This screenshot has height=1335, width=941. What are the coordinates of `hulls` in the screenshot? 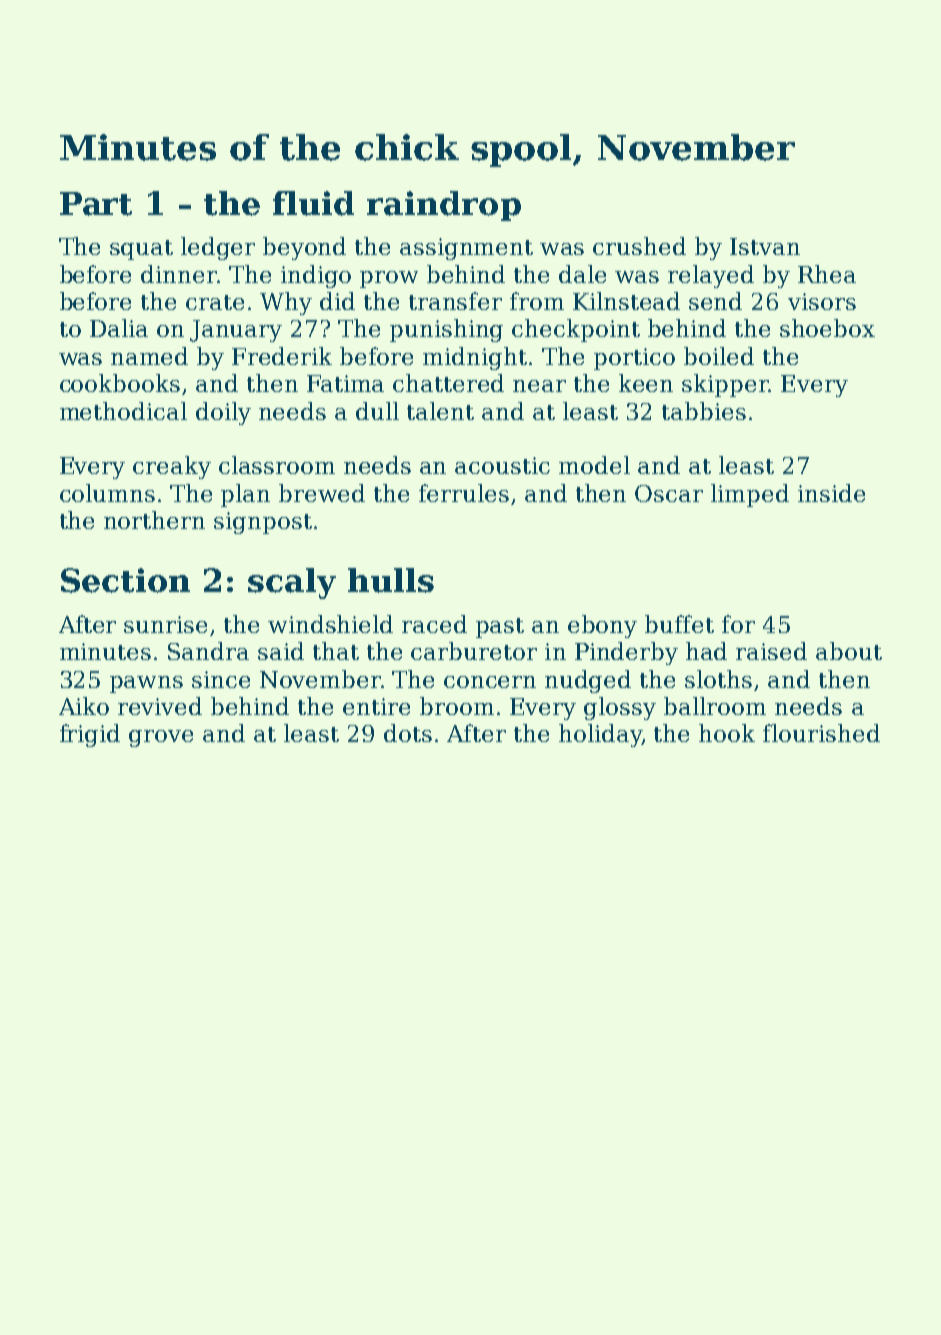 It's located at (391, 580).
